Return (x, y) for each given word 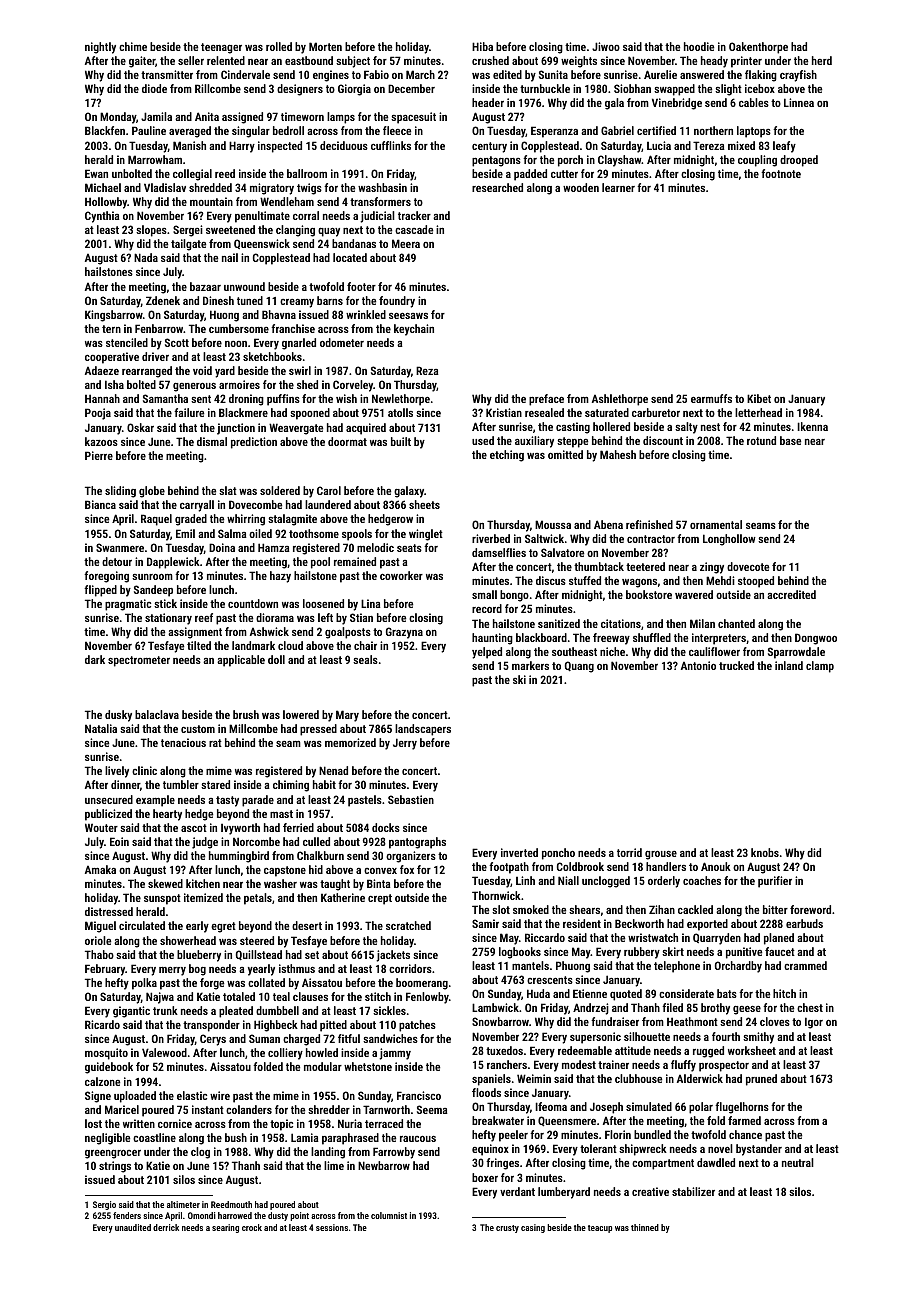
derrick (166, 1227)
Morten (325, 46)
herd (822, 60)
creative (650, 1191)
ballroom (307, 173)
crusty (507, 1229)
